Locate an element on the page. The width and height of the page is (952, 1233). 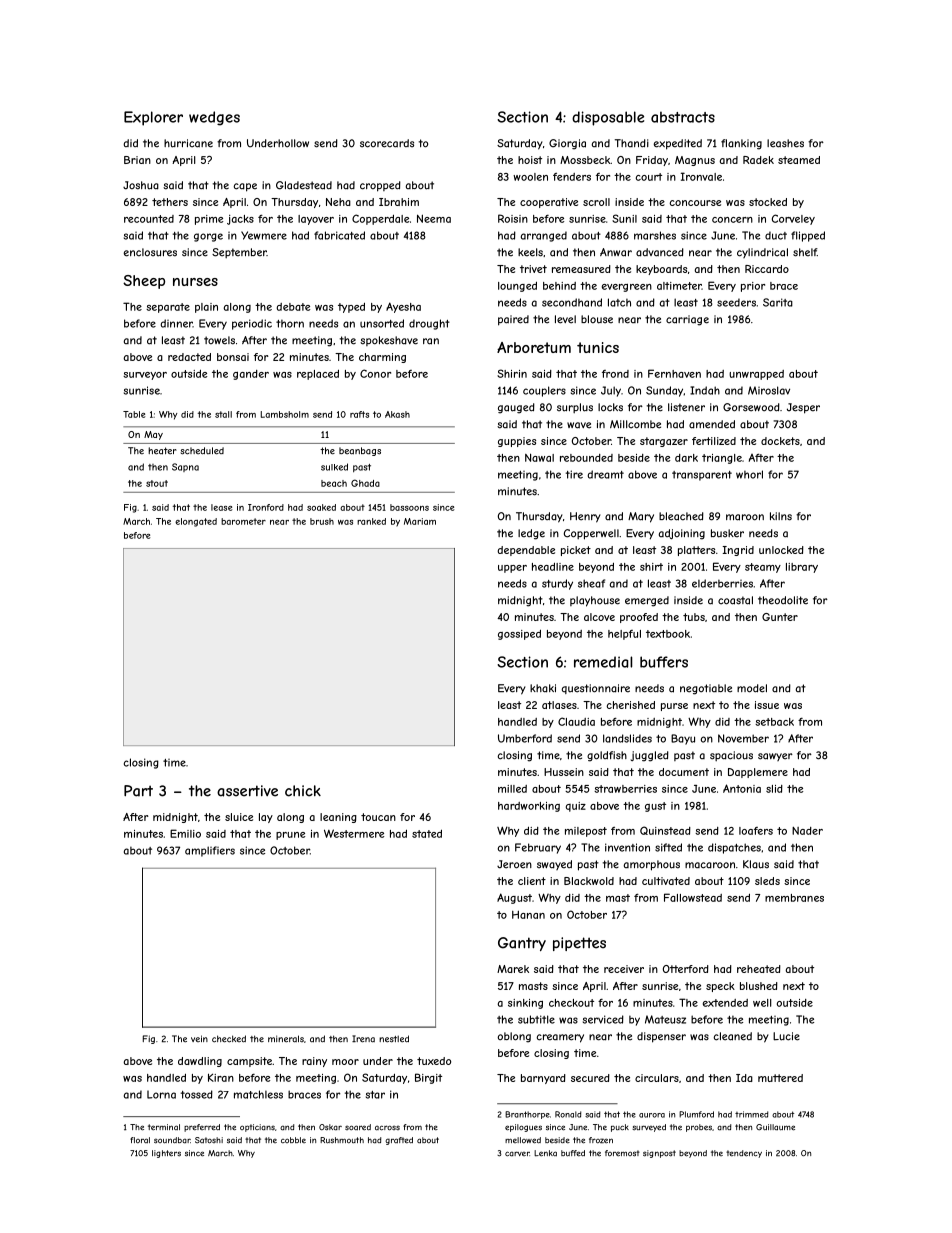
surveyor is located at coordinates (145, 376).
